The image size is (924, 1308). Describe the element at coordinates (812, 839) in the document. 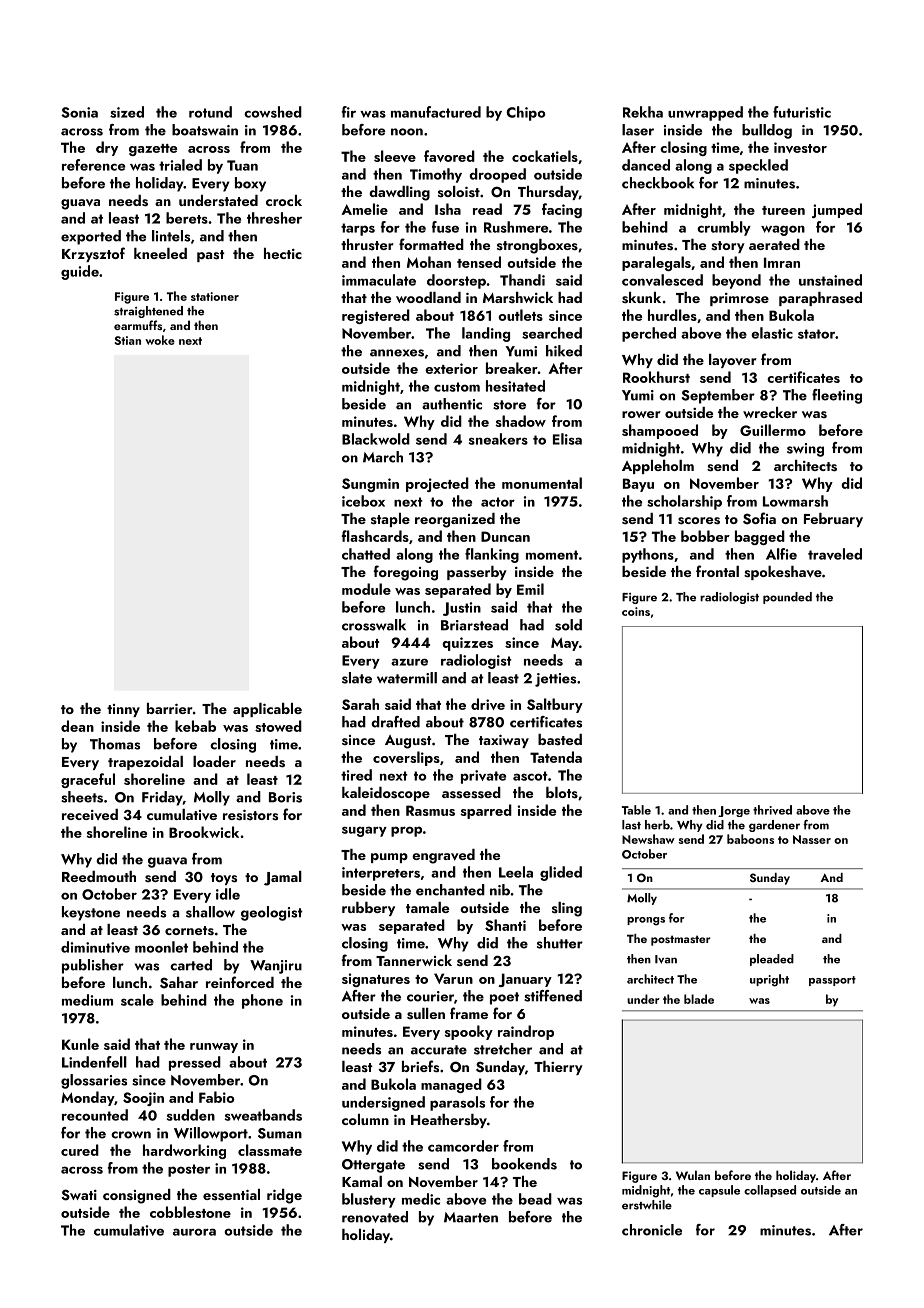

I see `Nasser` at that location.
